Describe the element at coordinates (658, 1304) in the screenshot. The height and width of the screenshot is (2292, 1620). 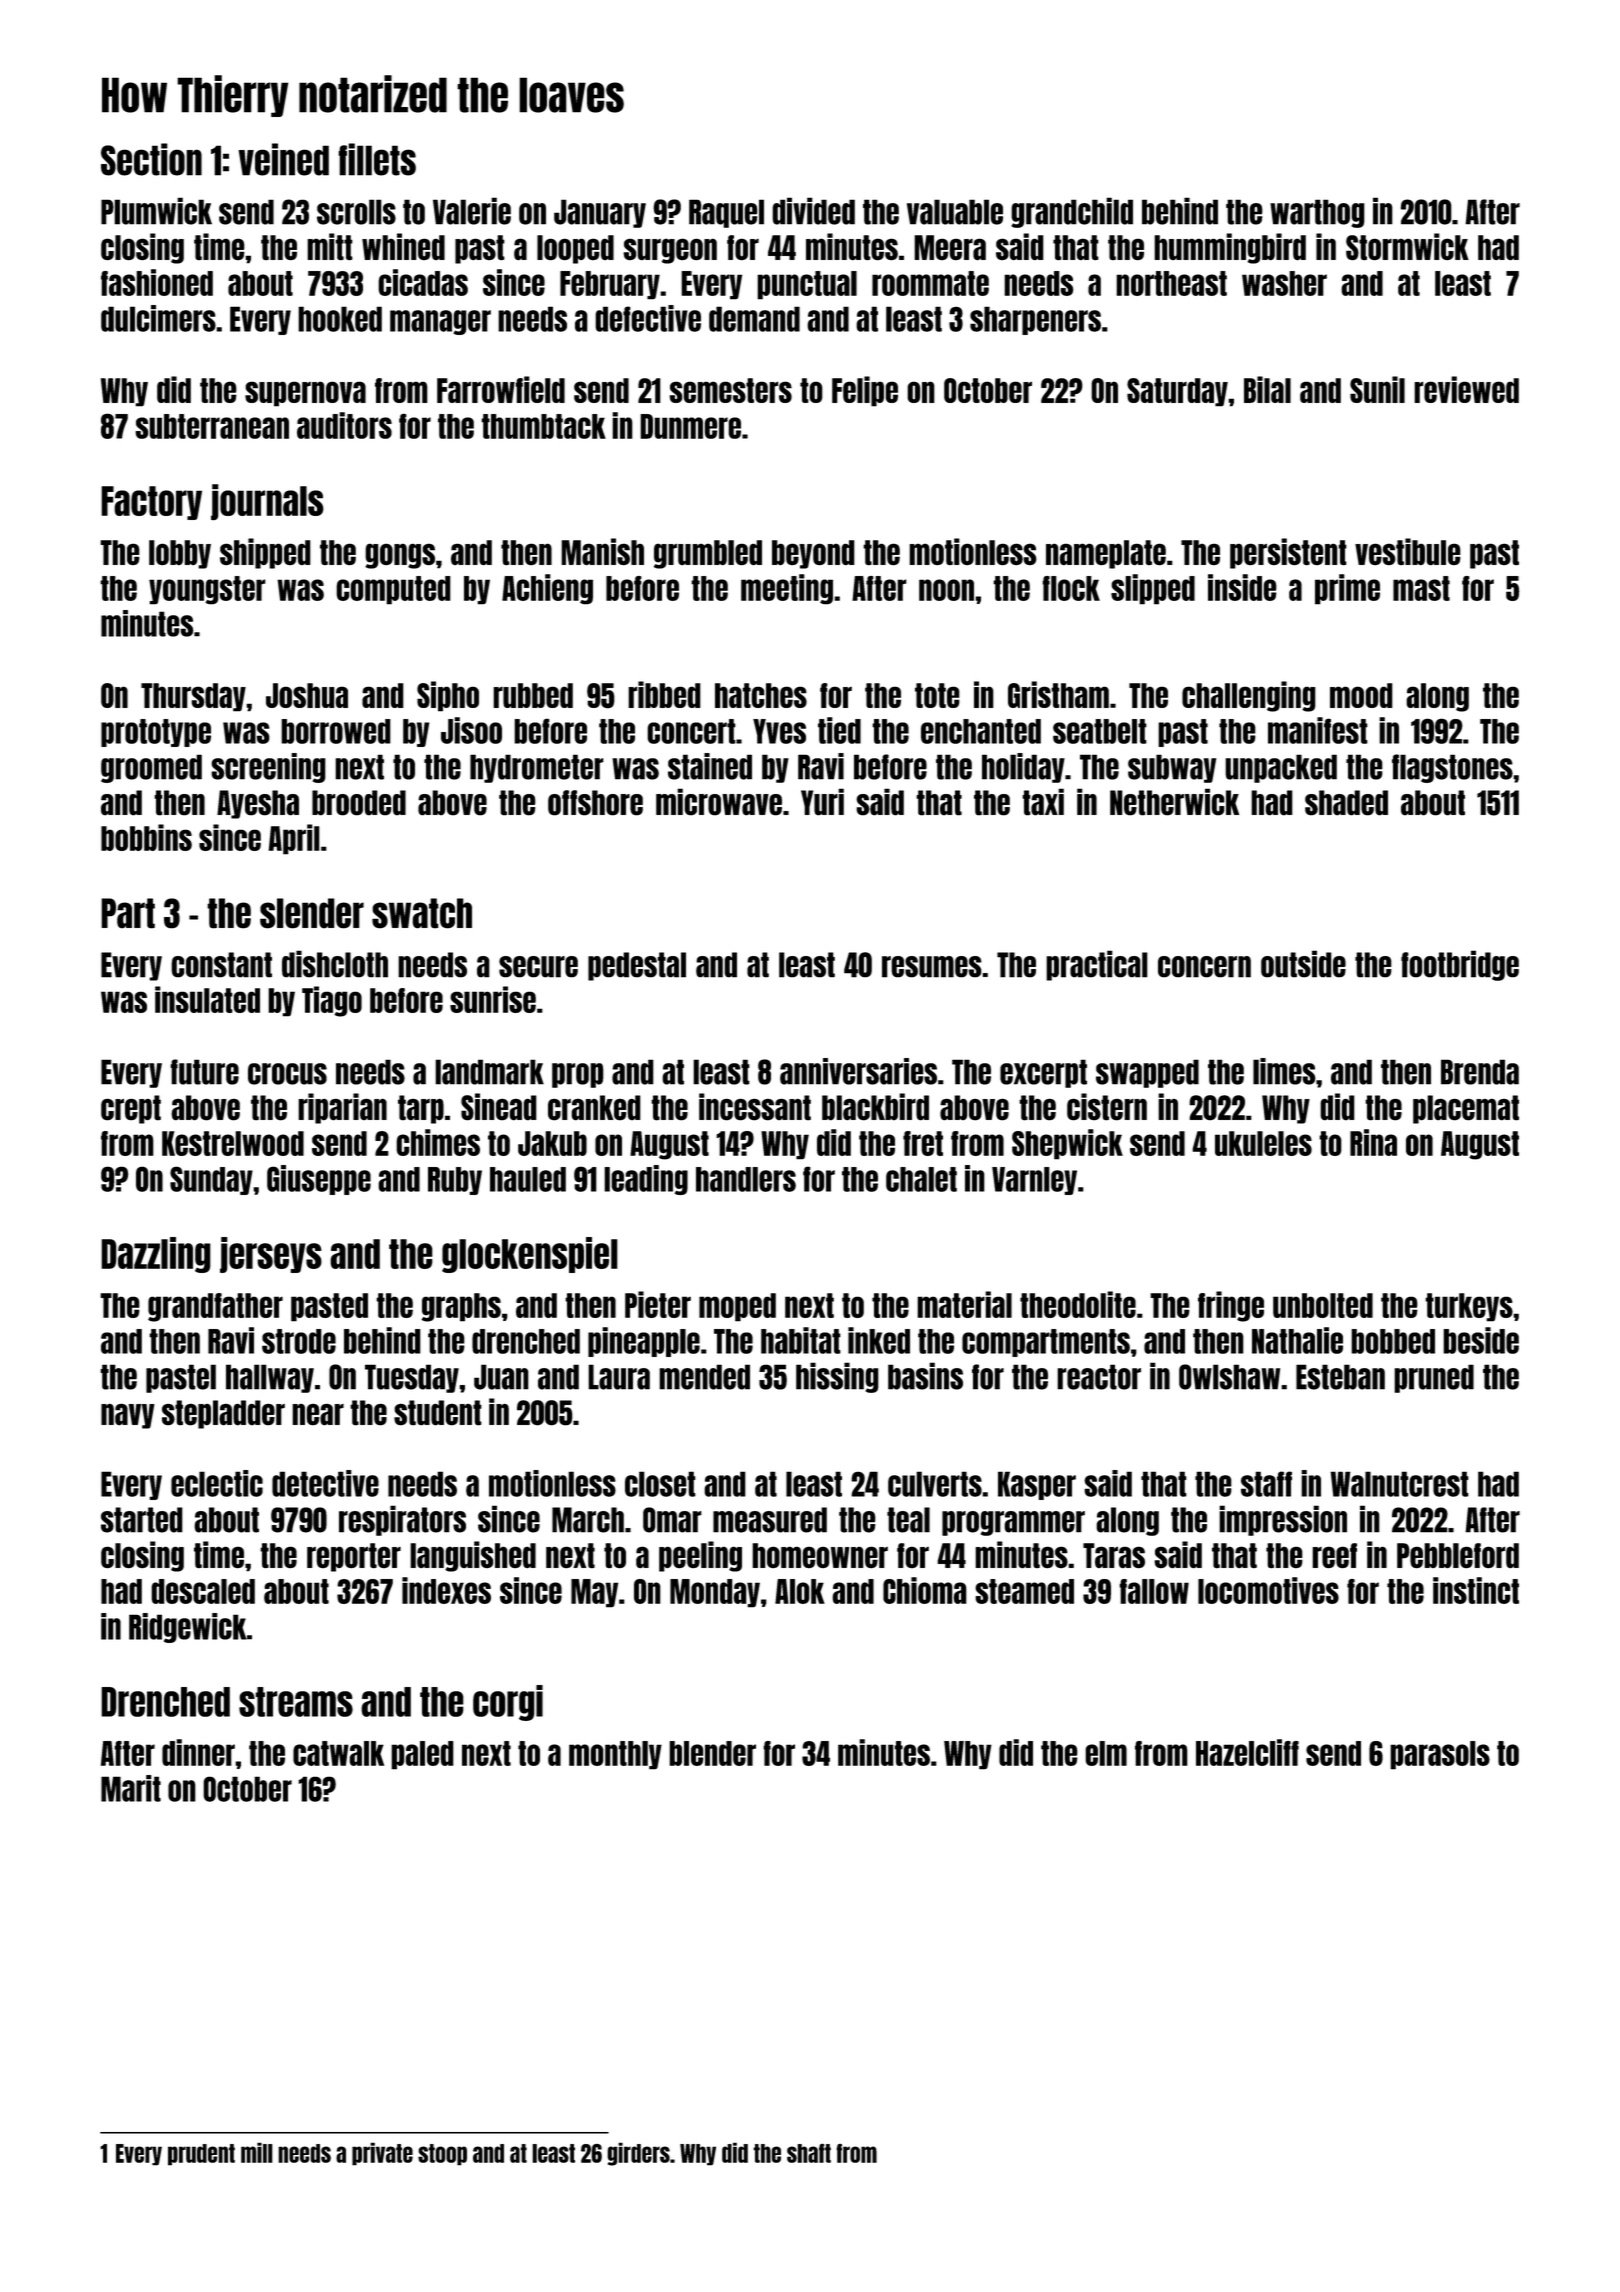
I see `Pieter` at that location.
